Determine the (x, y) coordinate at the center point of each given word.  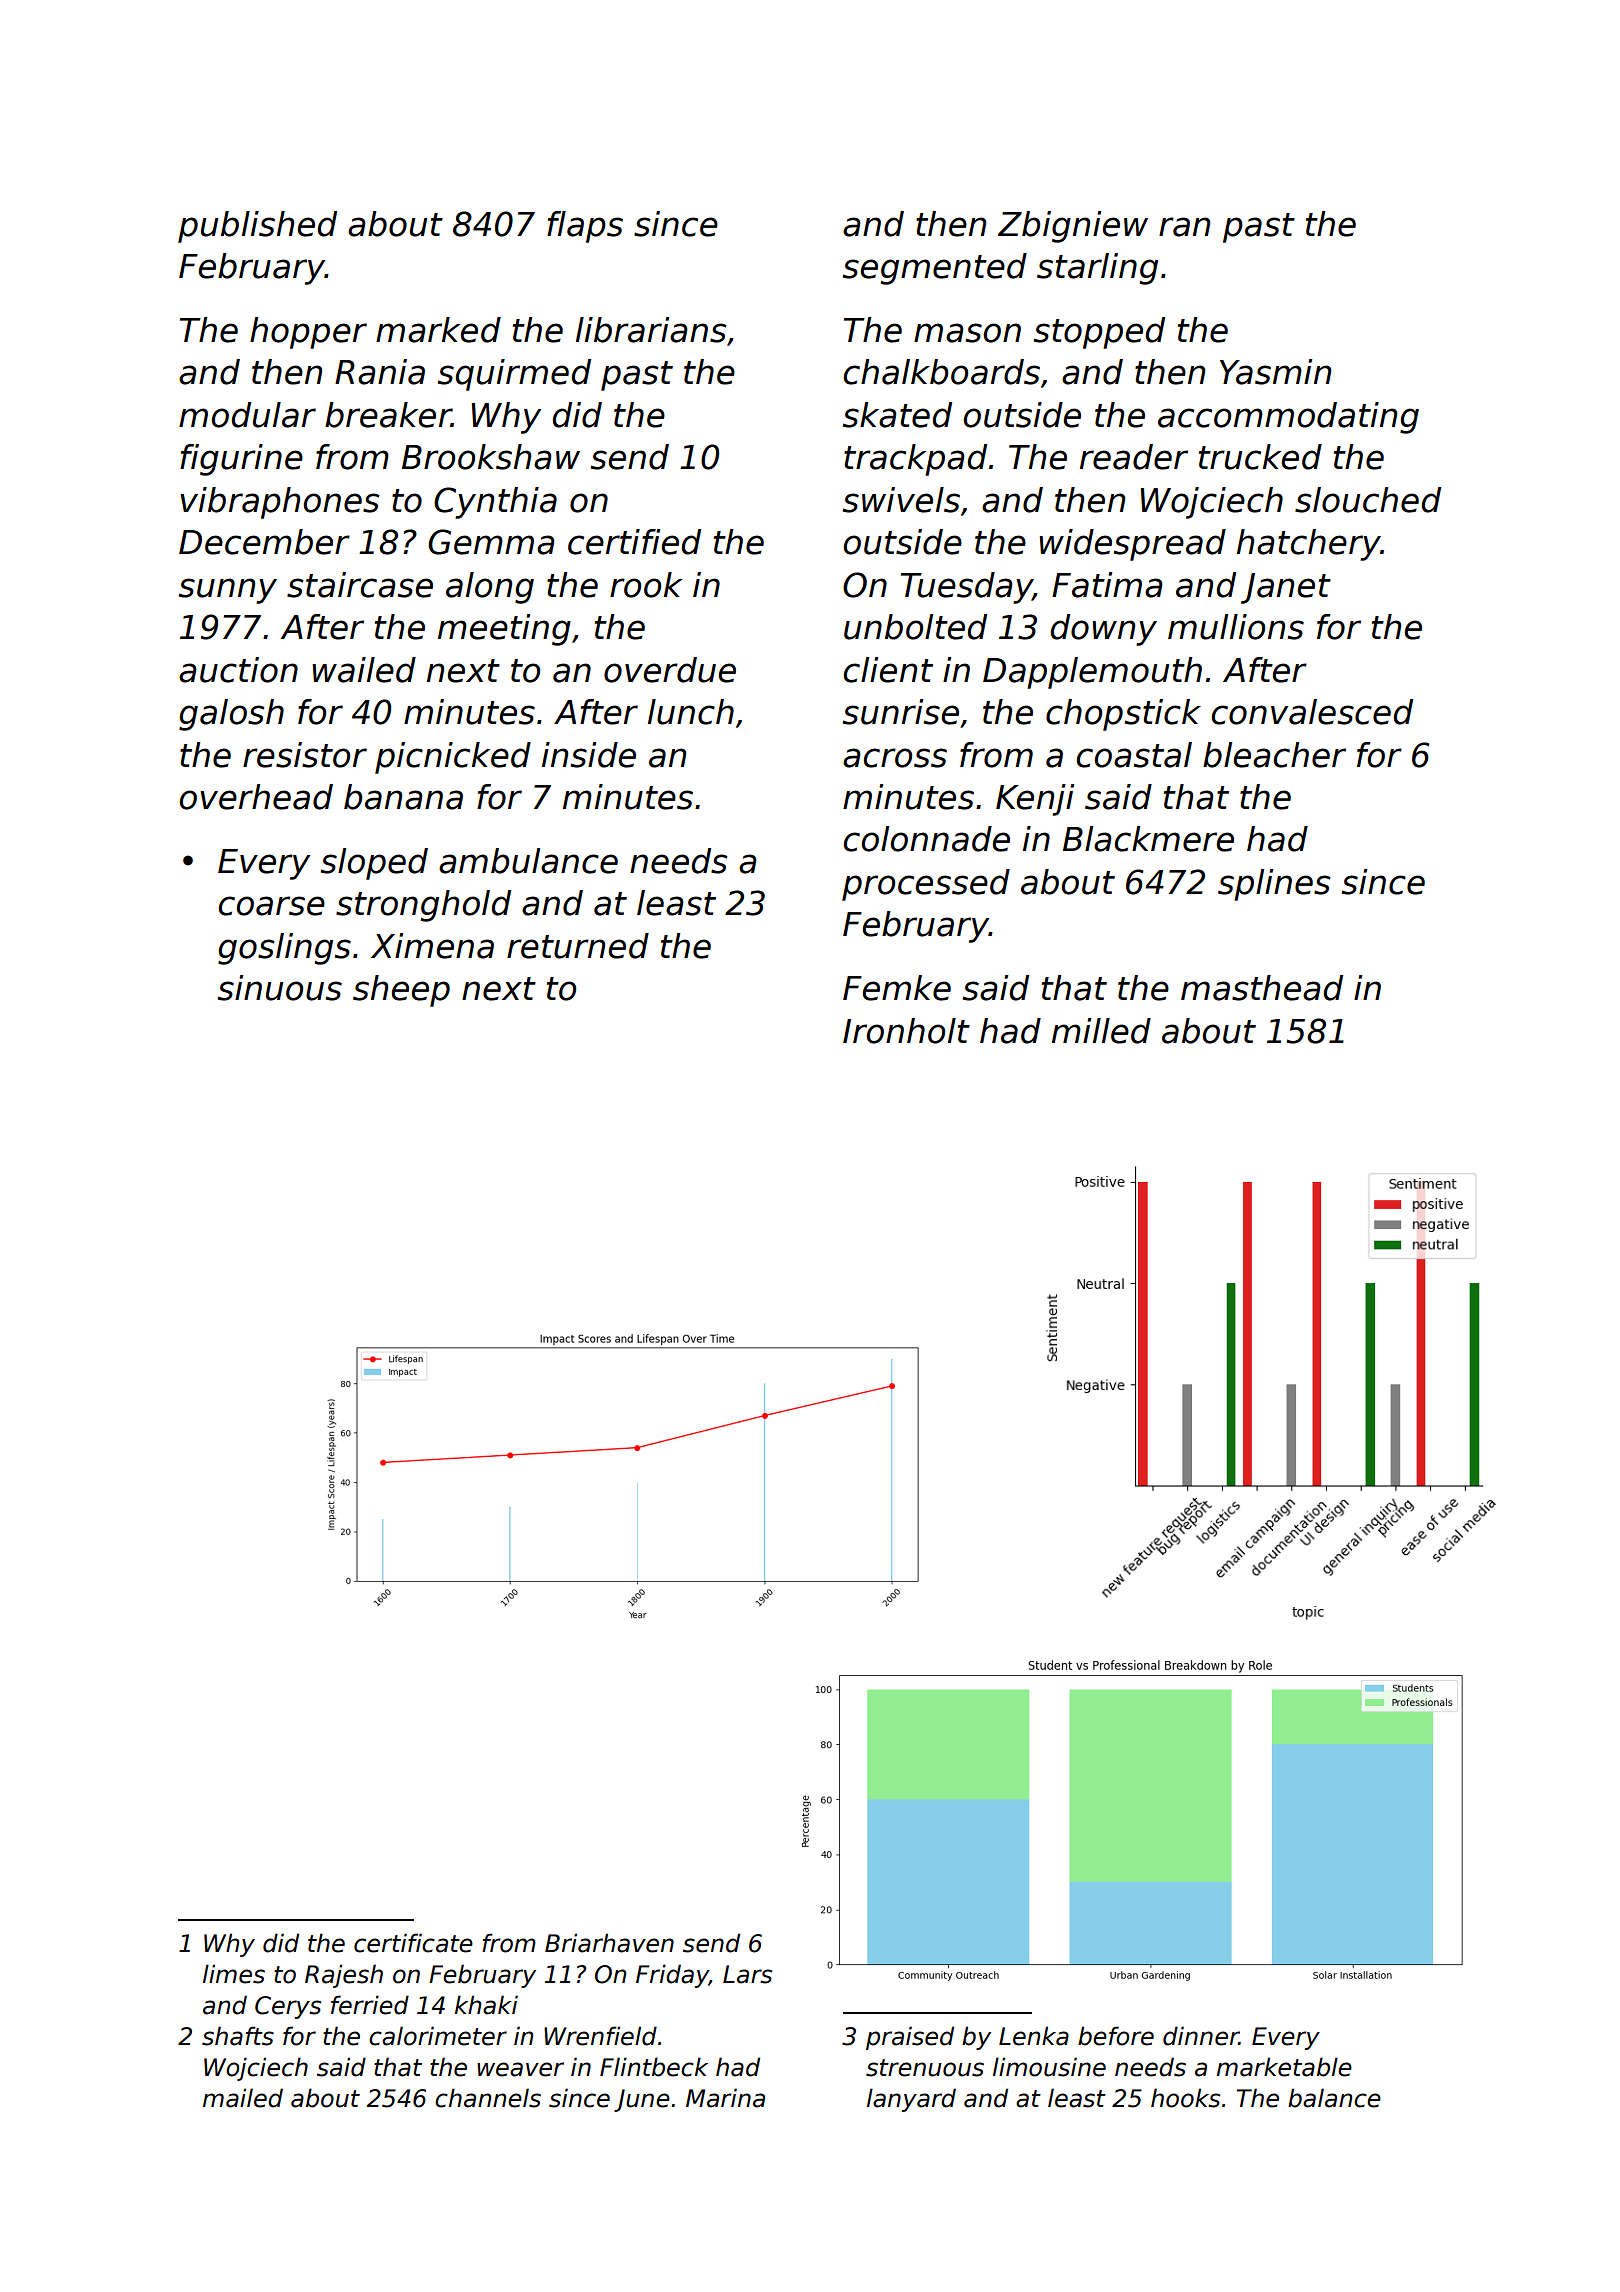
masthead (1262, 988)
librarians (651, 330)
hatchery (1309, 545)
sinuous (280, 988)
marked (438, 330)
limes (234, 1974)
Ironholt (906, 1031)
